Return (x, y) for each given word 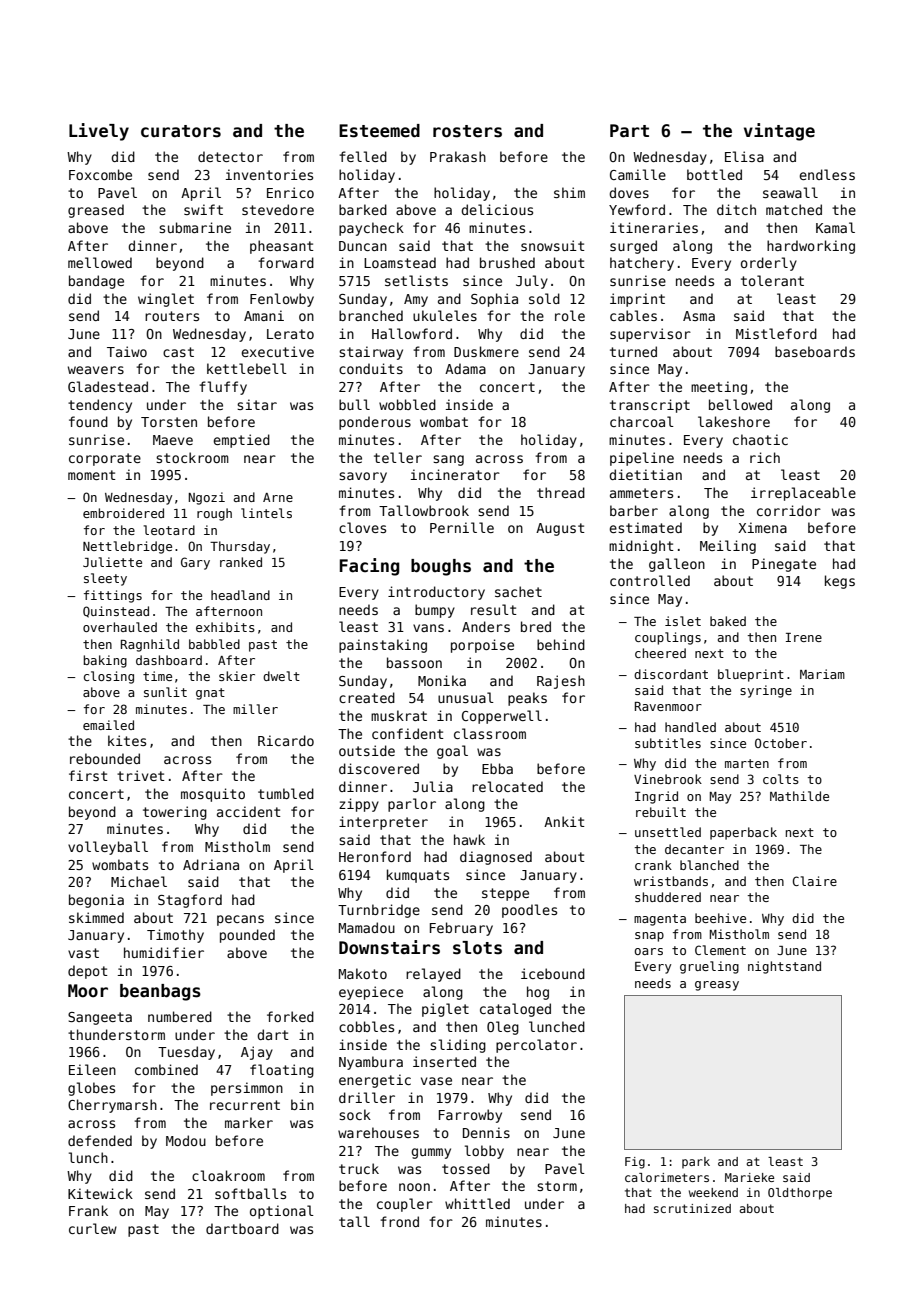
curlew (93, 1228)
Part (629, 131)
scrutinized (692, 1208)
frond (399, 1221)
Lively (99, 132)
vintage (779, 132)
